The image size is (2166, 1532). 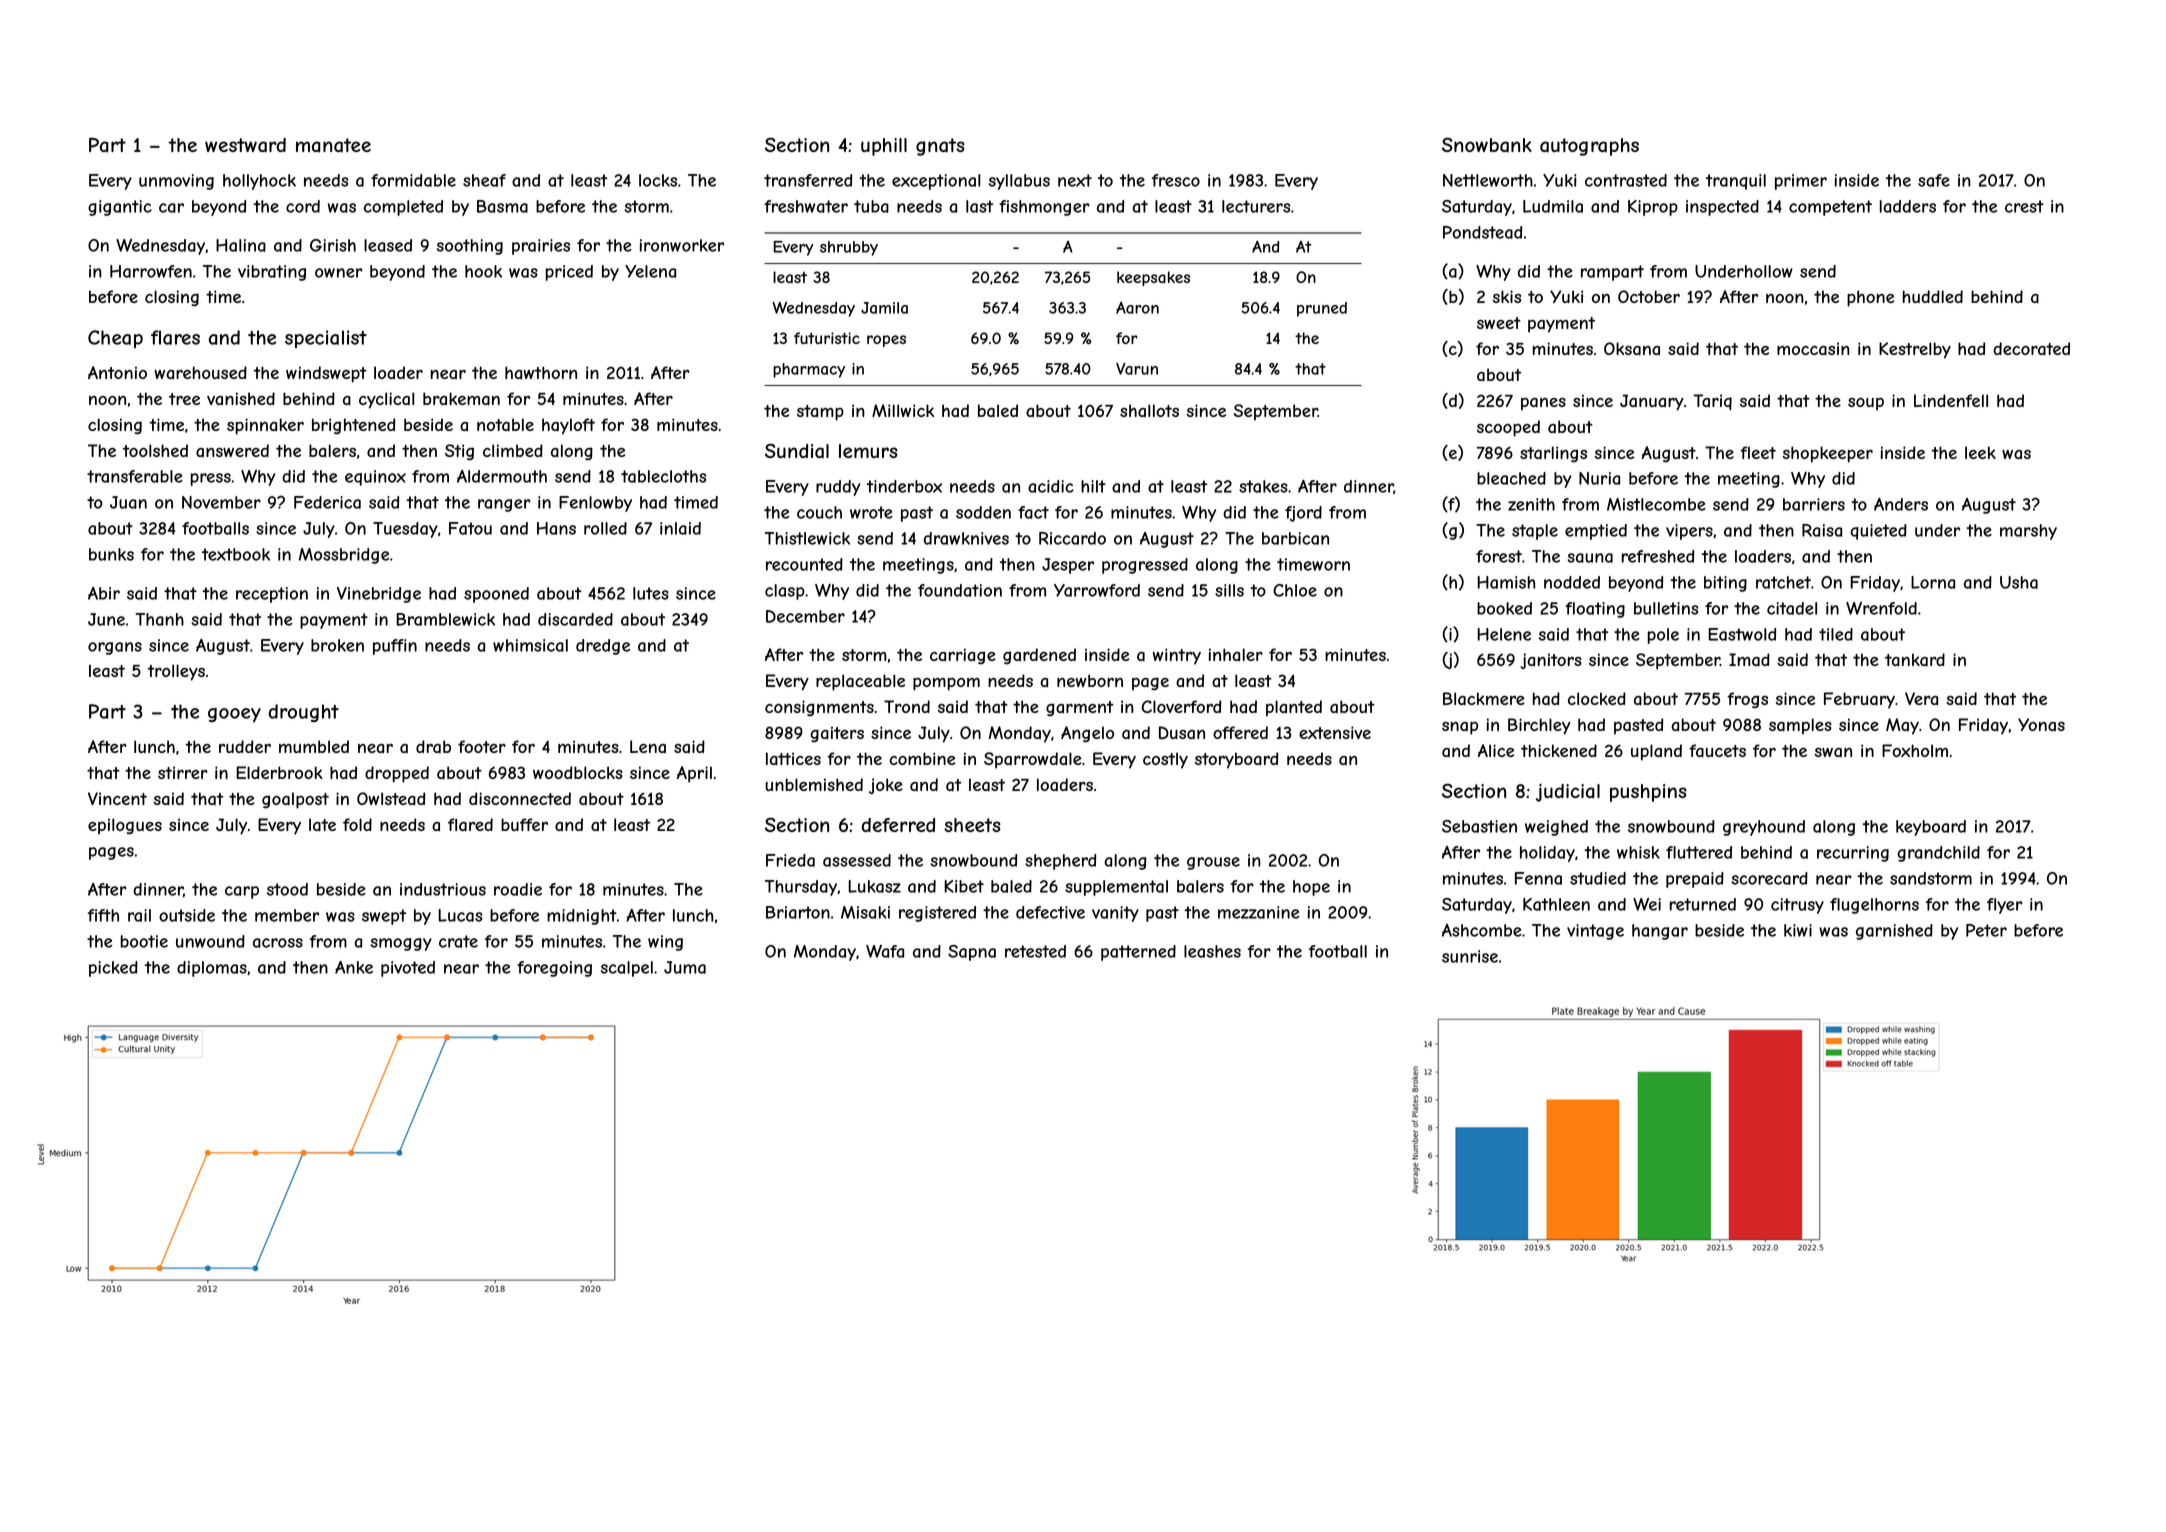 What do you see at coordinates (1813, 349) in the screenshot?
I see `moccasin` at bounding box center [1813, 349].
